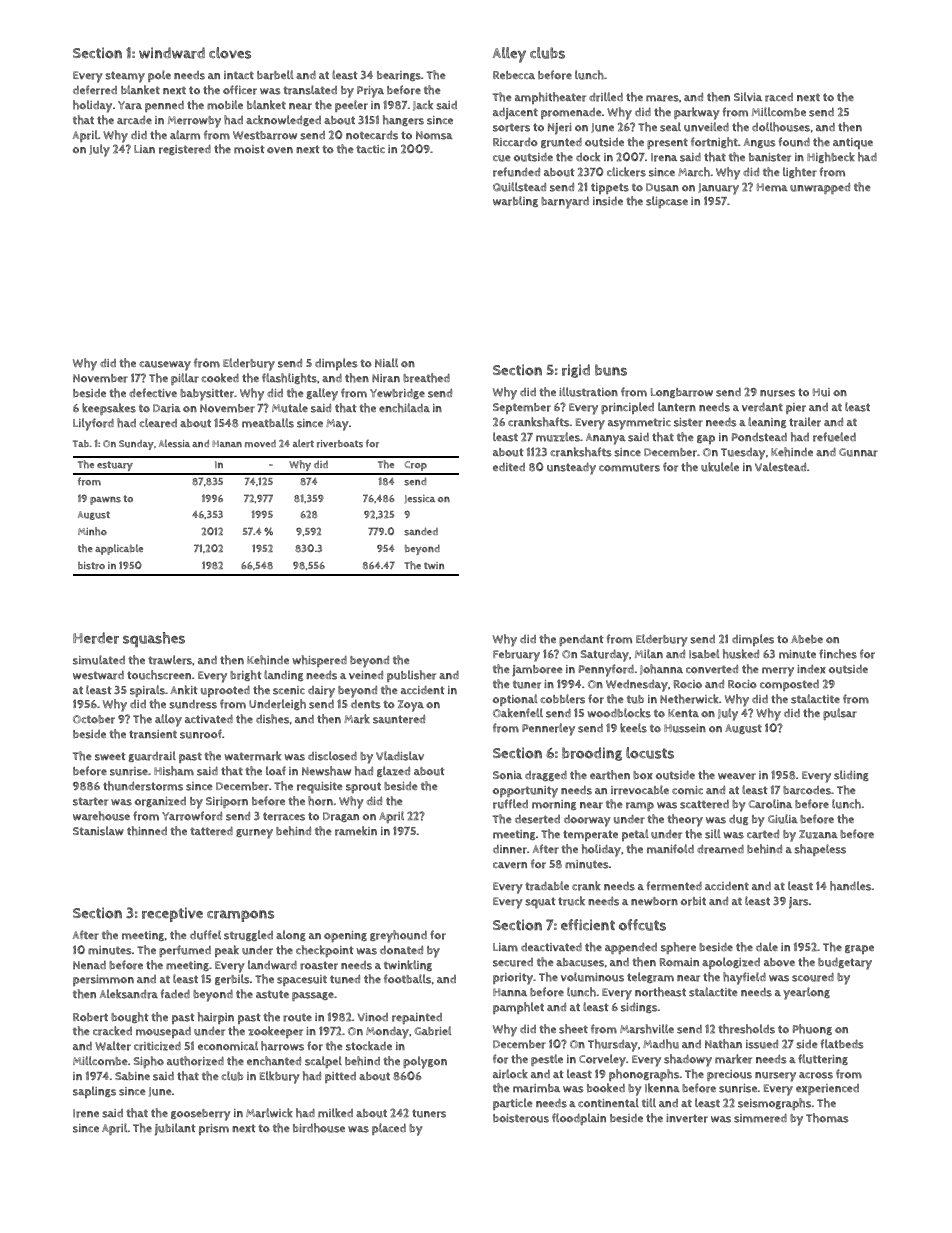 The height and width of the page is (1233, 952). I want to click on tippets, so click(610, 188).
